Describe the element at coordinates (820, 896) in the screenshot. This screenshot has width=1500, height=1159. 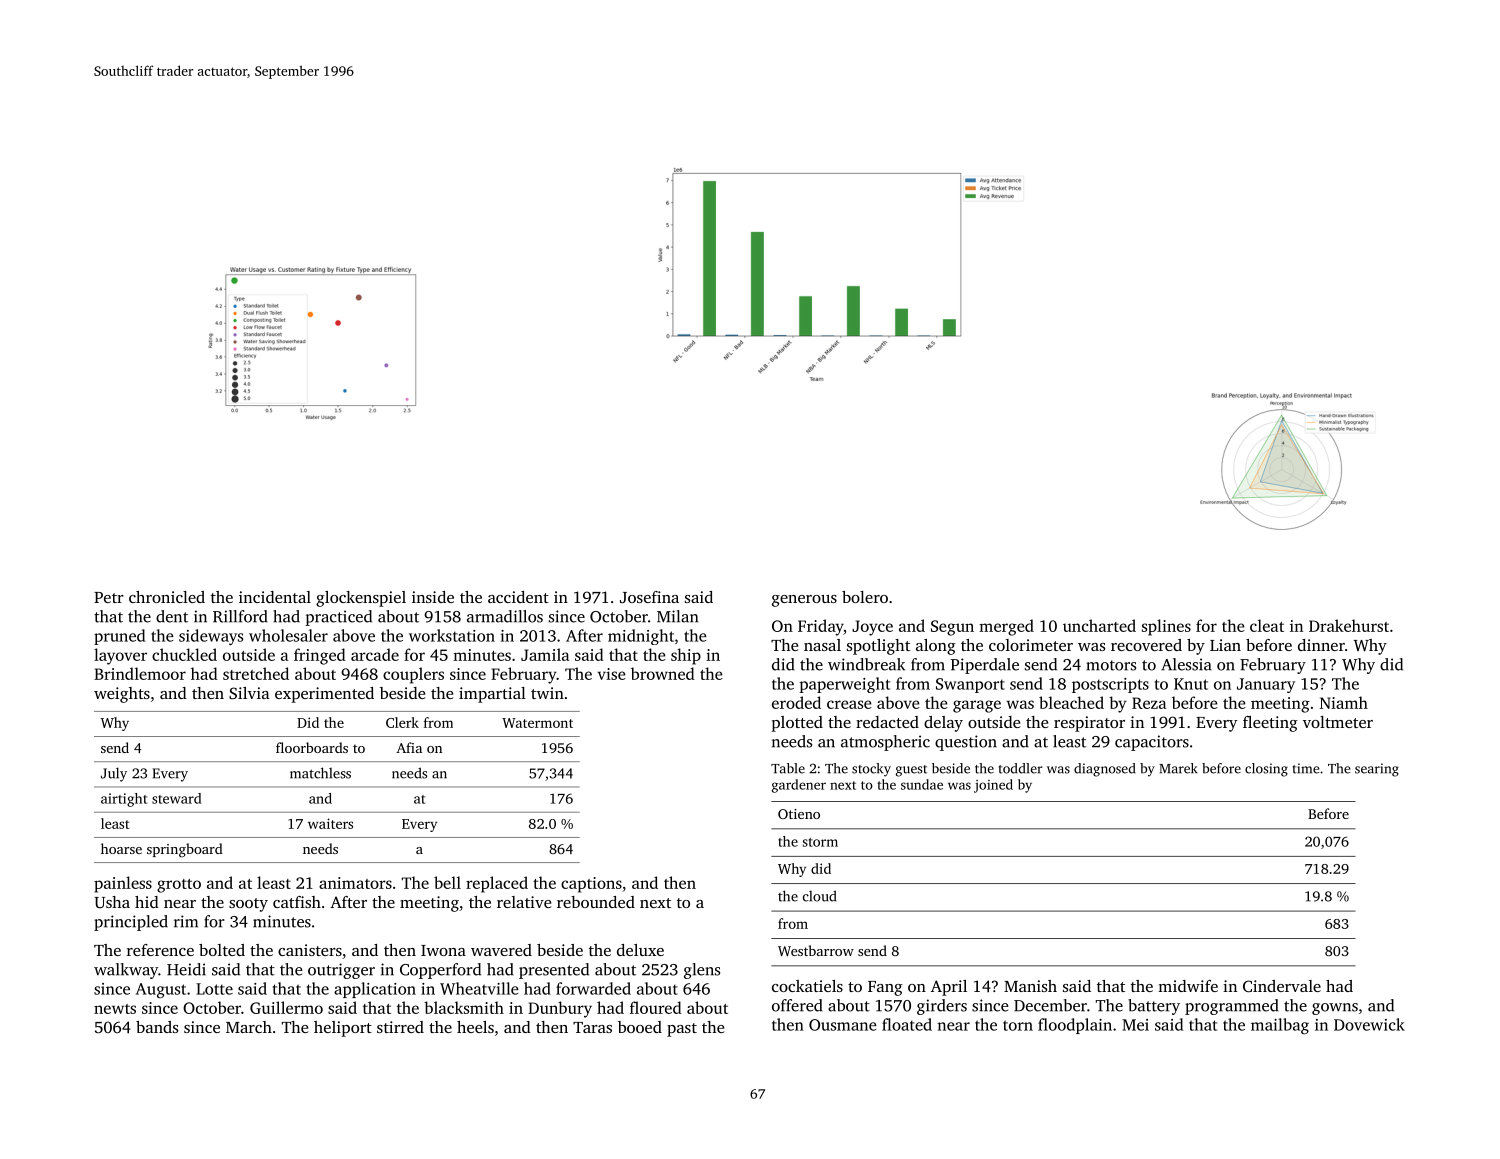
I see `cloud` at that location.
